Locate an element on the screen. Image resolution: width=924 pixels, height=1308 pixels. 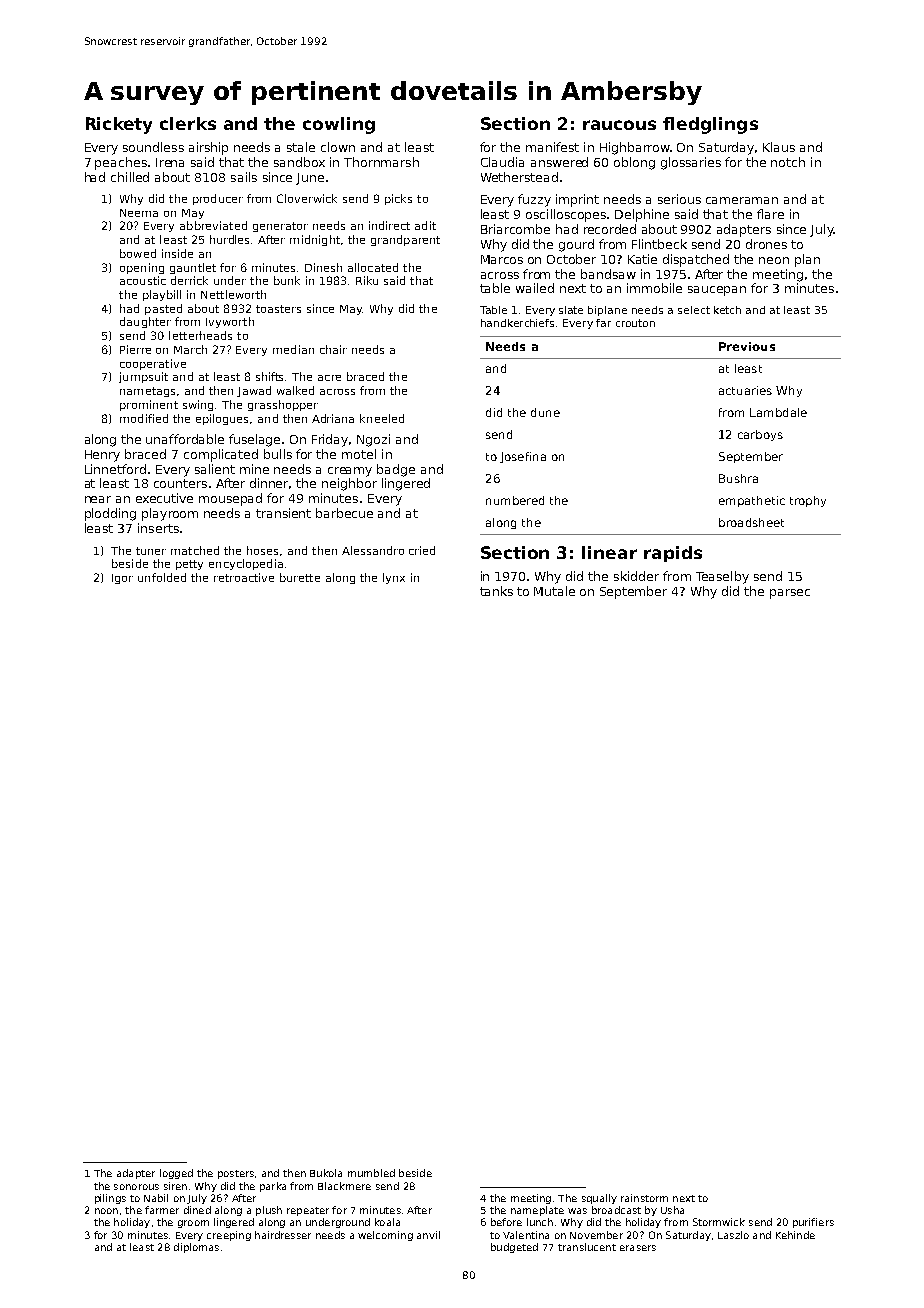
wailed is located at coordinates (535, 288).
